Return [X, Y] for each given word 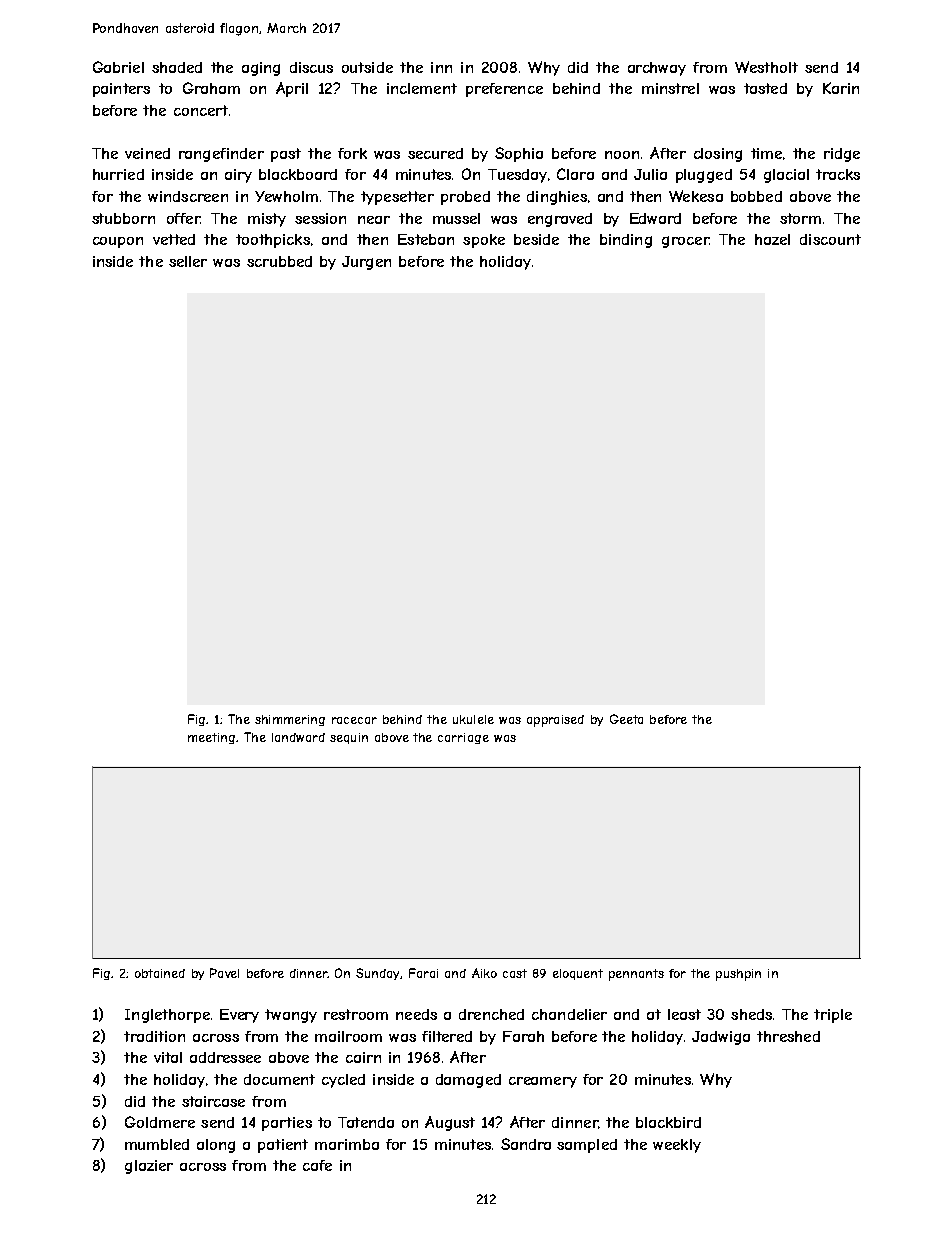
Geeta [626, 719]
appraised [555, 721]
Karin [841, 88]
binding [626, 241]
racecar [354, 720]
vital [168, 1057]
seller [188, 261]
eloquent [578, 974]
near [374, 220]
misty [267, 220]
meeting [211, 738]
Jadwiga [721, 1038]
